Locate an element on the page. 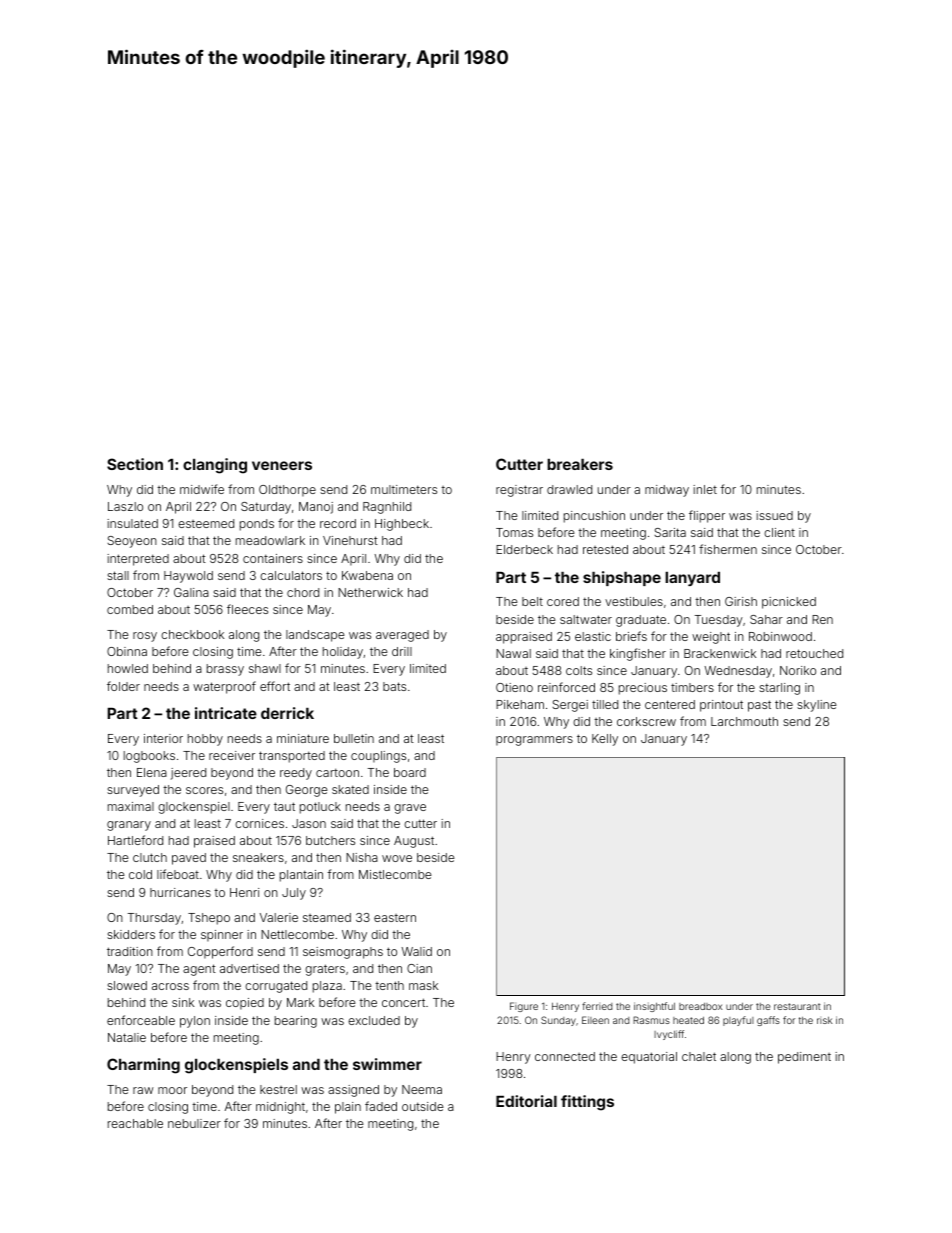  retouched is located at coordinates (814, 653).
